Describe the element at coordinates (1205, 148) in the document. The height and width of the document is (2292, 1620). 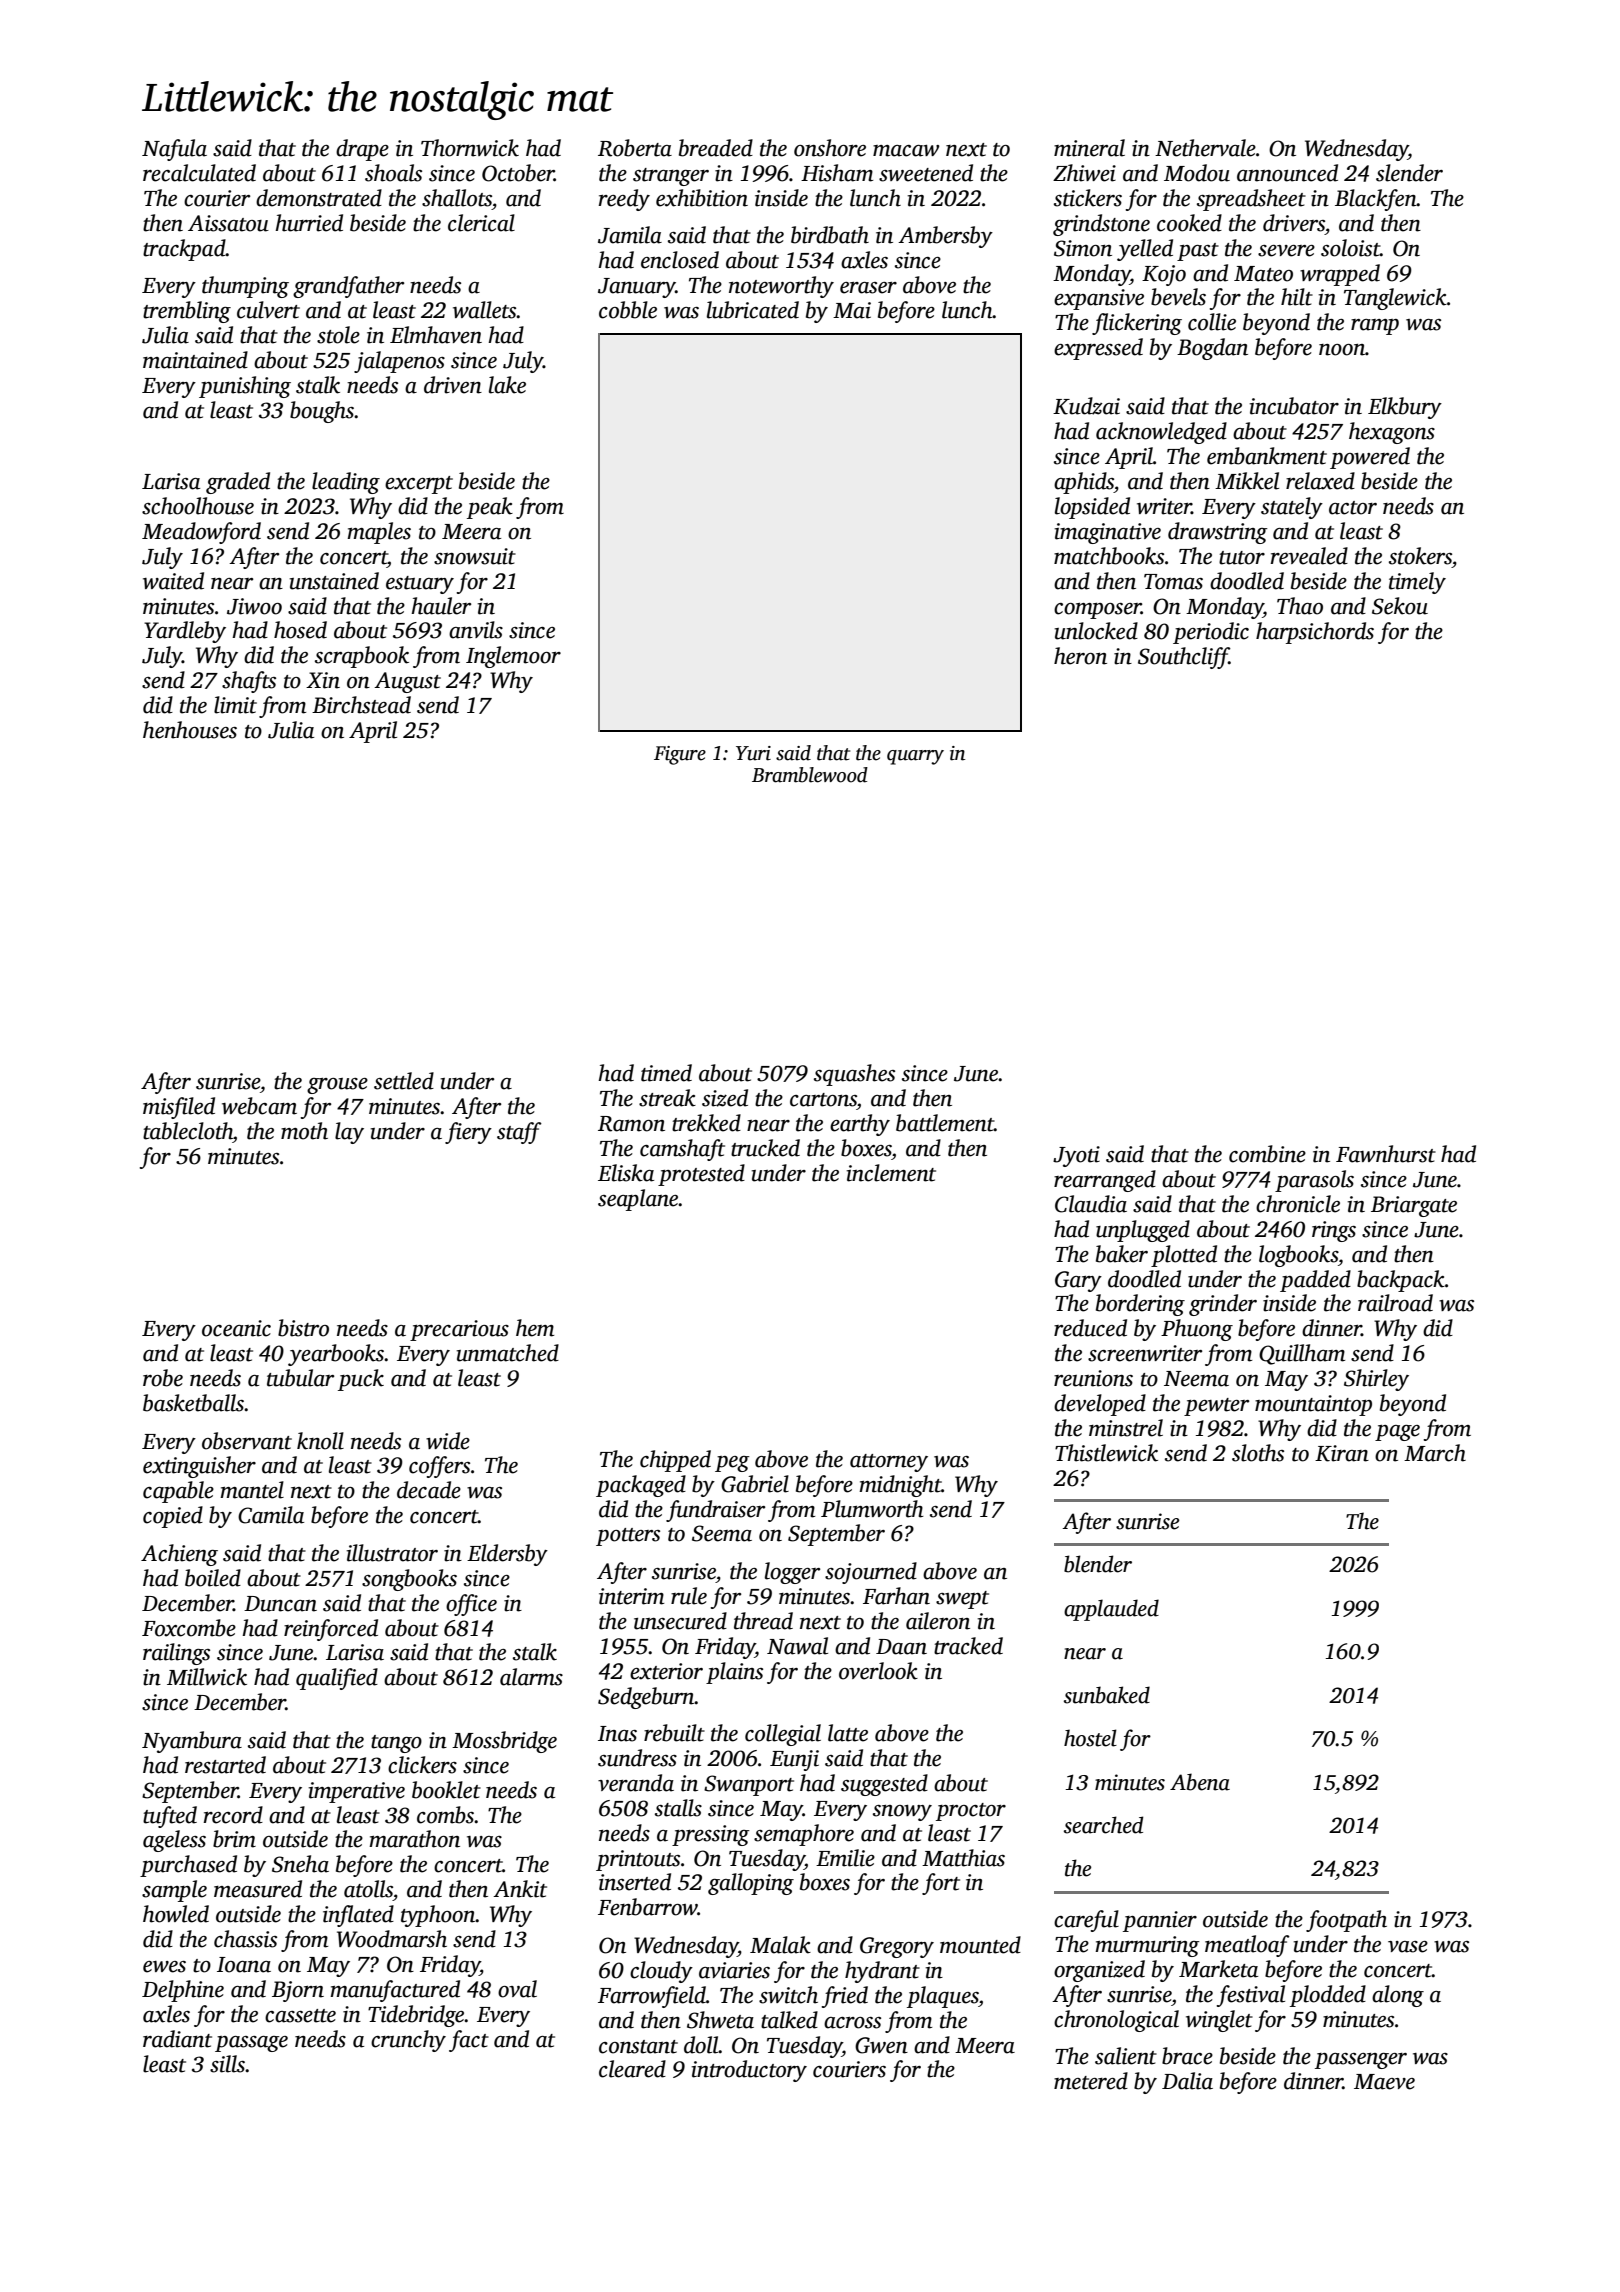
I see `Nethervale` at that location.
